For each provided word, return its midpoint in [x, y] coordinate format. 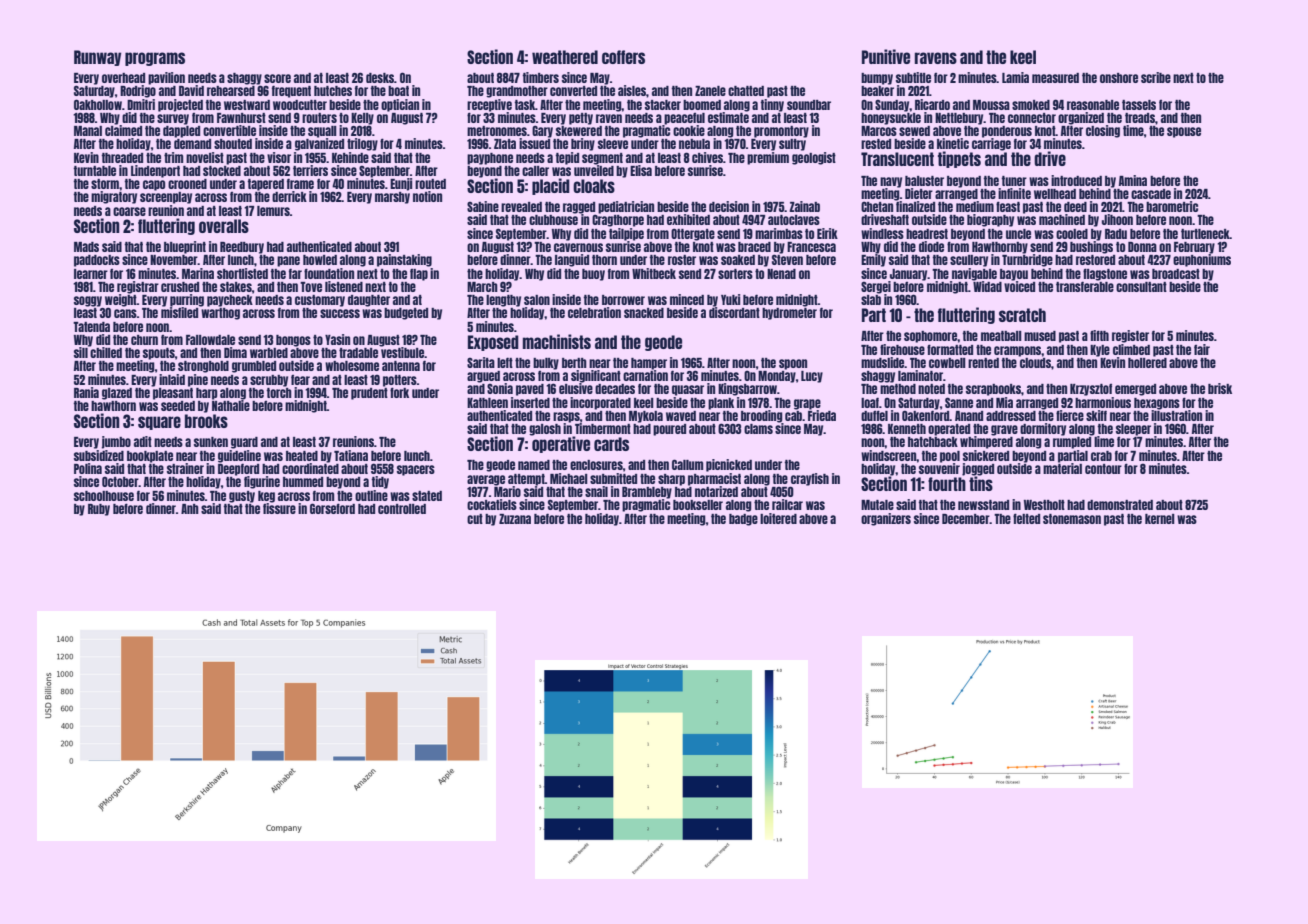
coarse [129, 211]
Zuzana [515, 519]
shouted [233, 144]
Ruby [99, 510]
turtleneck [1205, 234]
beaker [877, 91]
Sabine [483, 206]
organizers [886, 519]
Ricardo [932, 104]
